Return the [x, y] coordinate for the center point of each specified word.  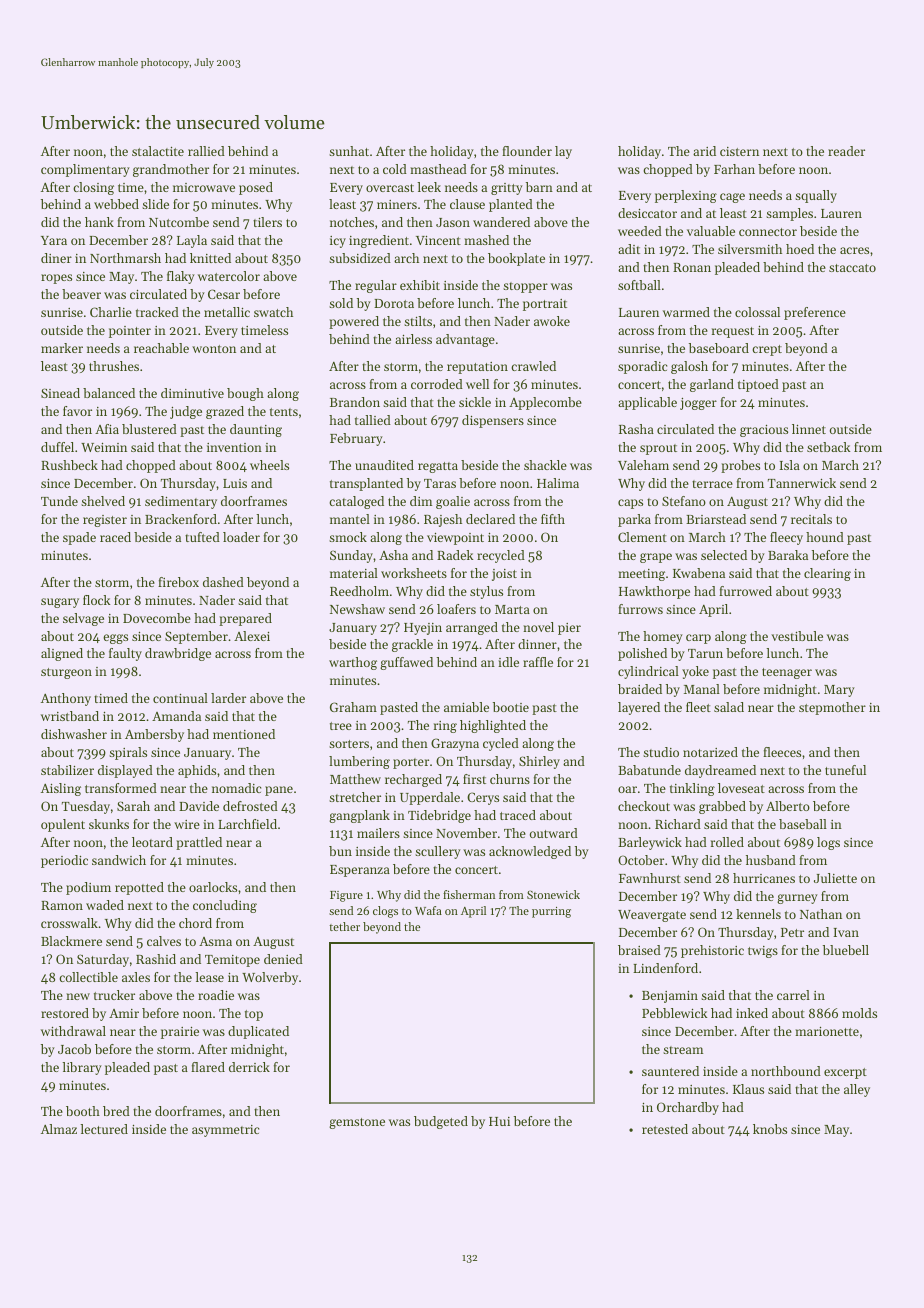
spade [79, 538]
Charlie [111, 312]
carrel [793, 995]
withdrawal [73, 1031]
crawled [533, 366]
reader [846, 151]
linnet [809, 429]
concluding [225, 906]
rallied [206, 151]
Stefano [684, 501]
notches [352, 222]
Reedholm [359, 591]
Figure [346, 896]
